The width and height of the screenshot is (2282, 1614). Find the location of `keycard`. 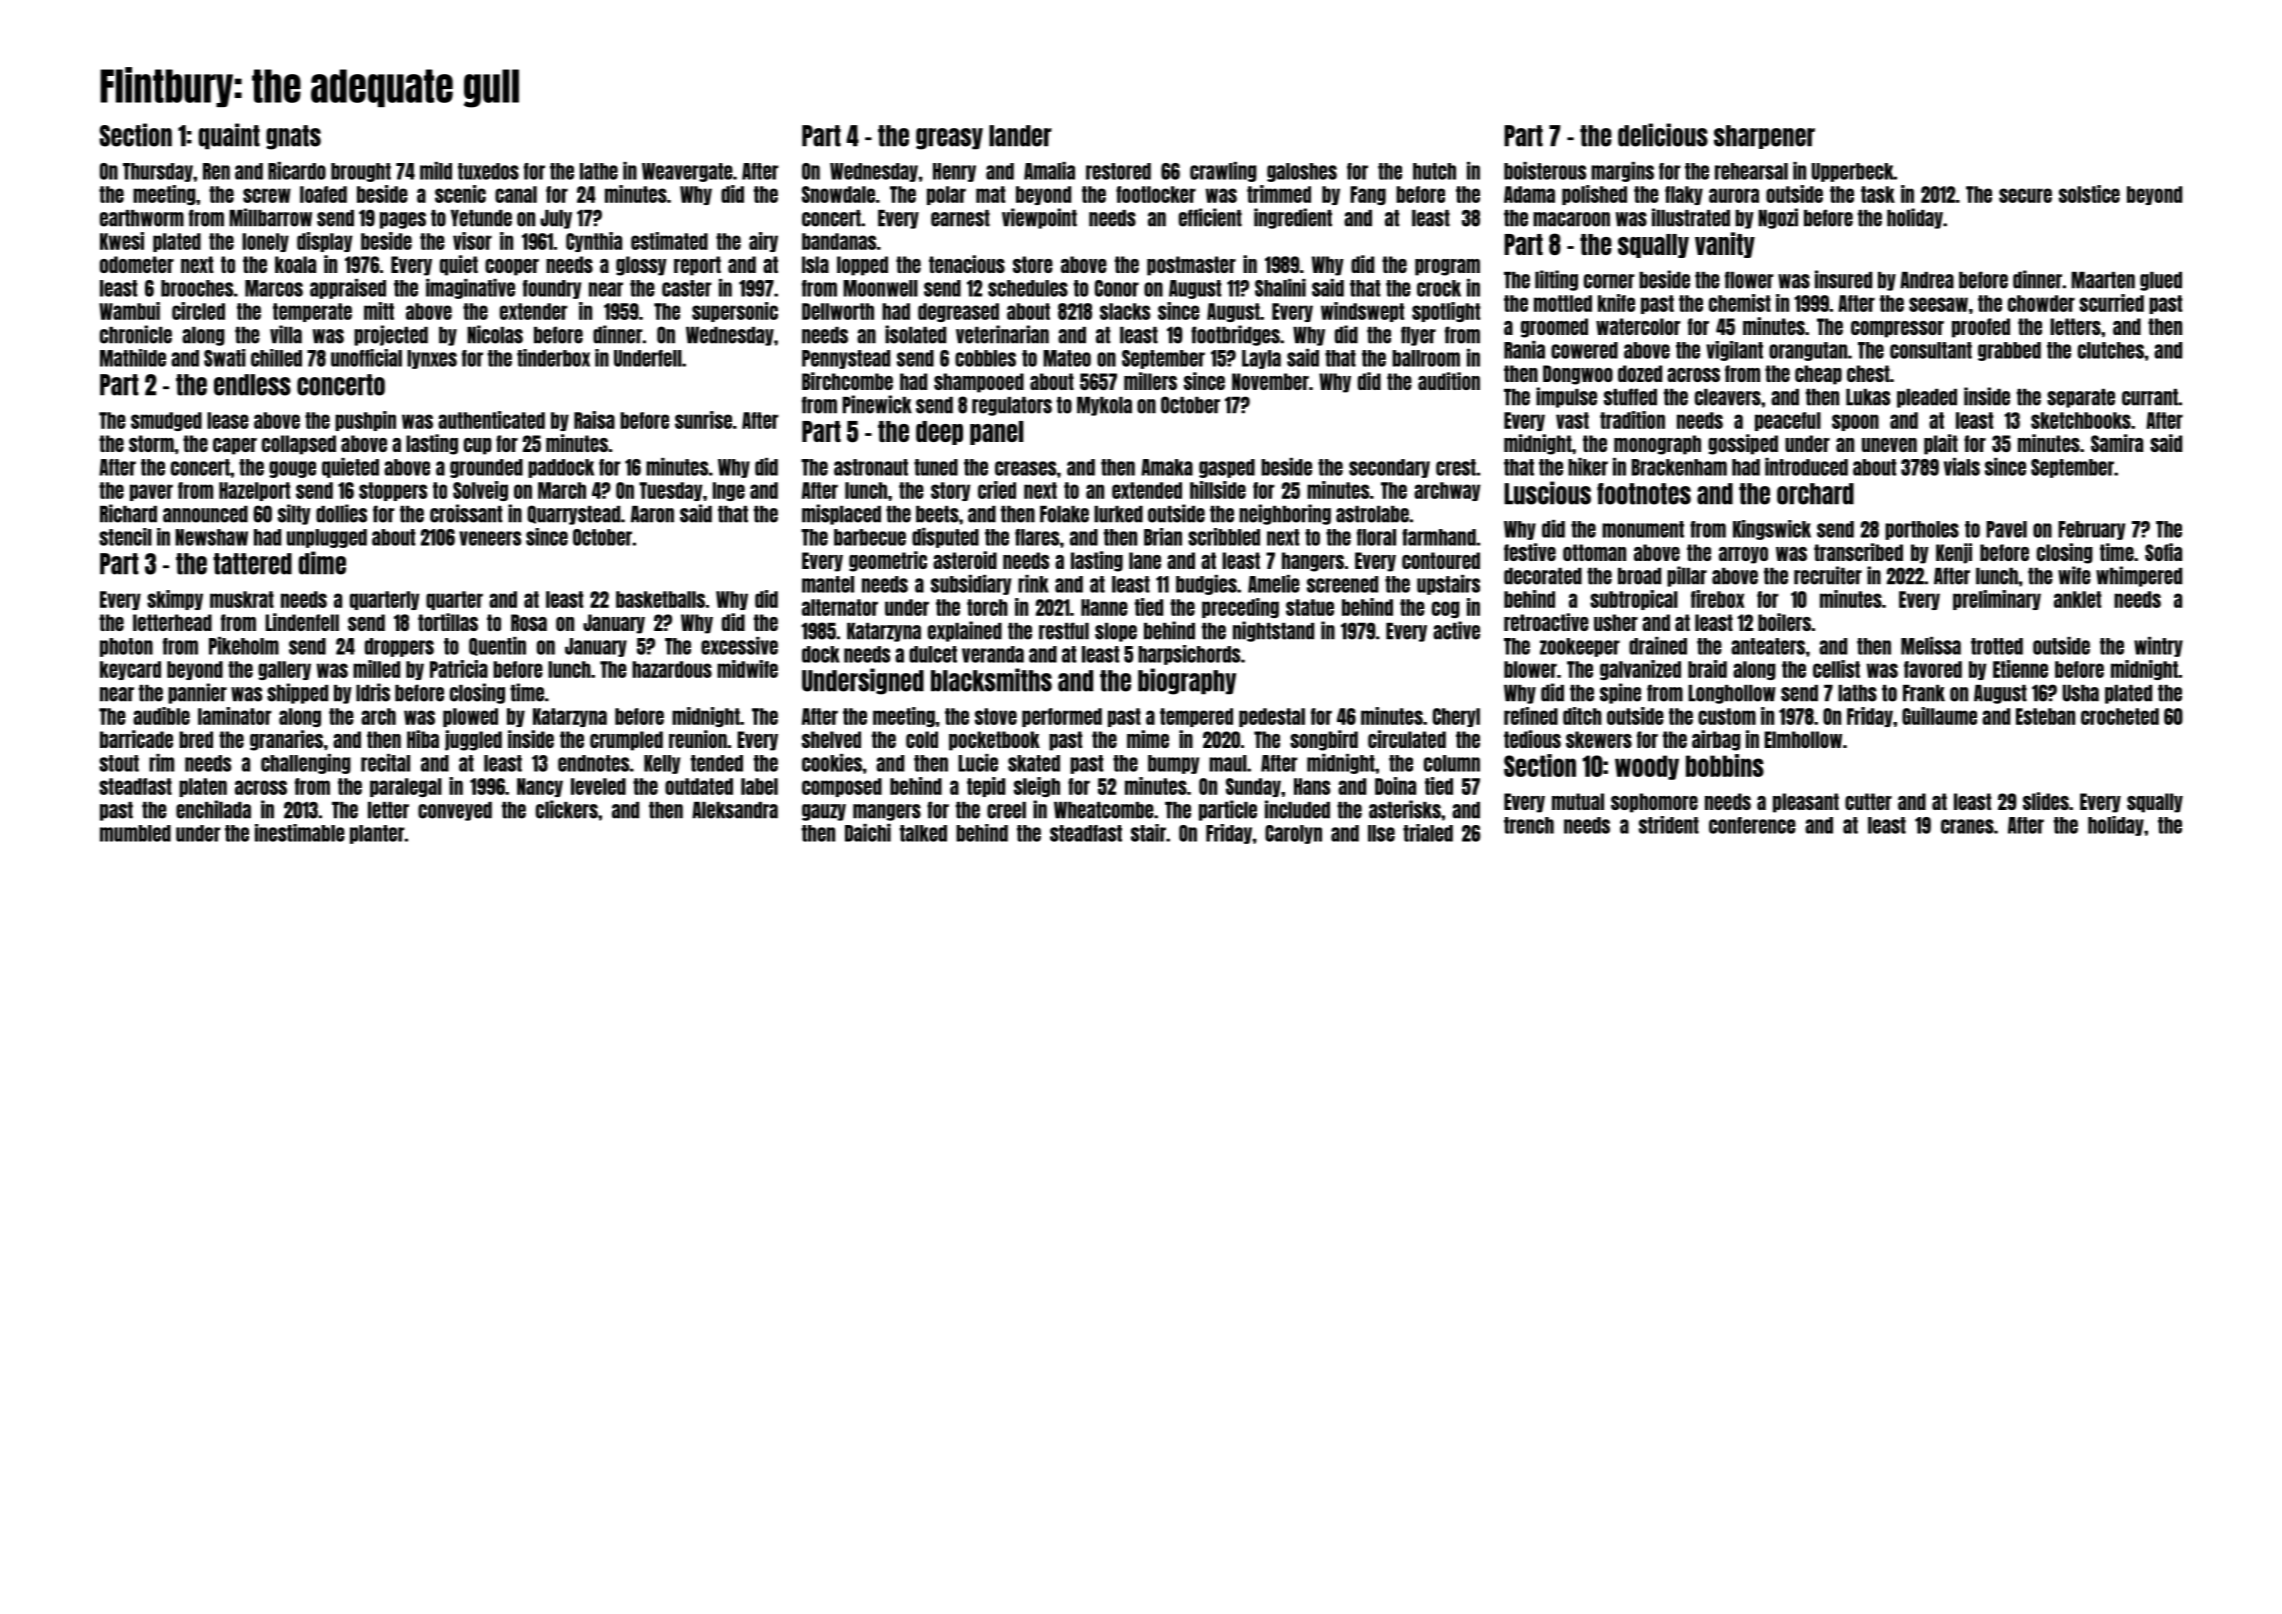

keycard is located at coordinates (130, 670).
